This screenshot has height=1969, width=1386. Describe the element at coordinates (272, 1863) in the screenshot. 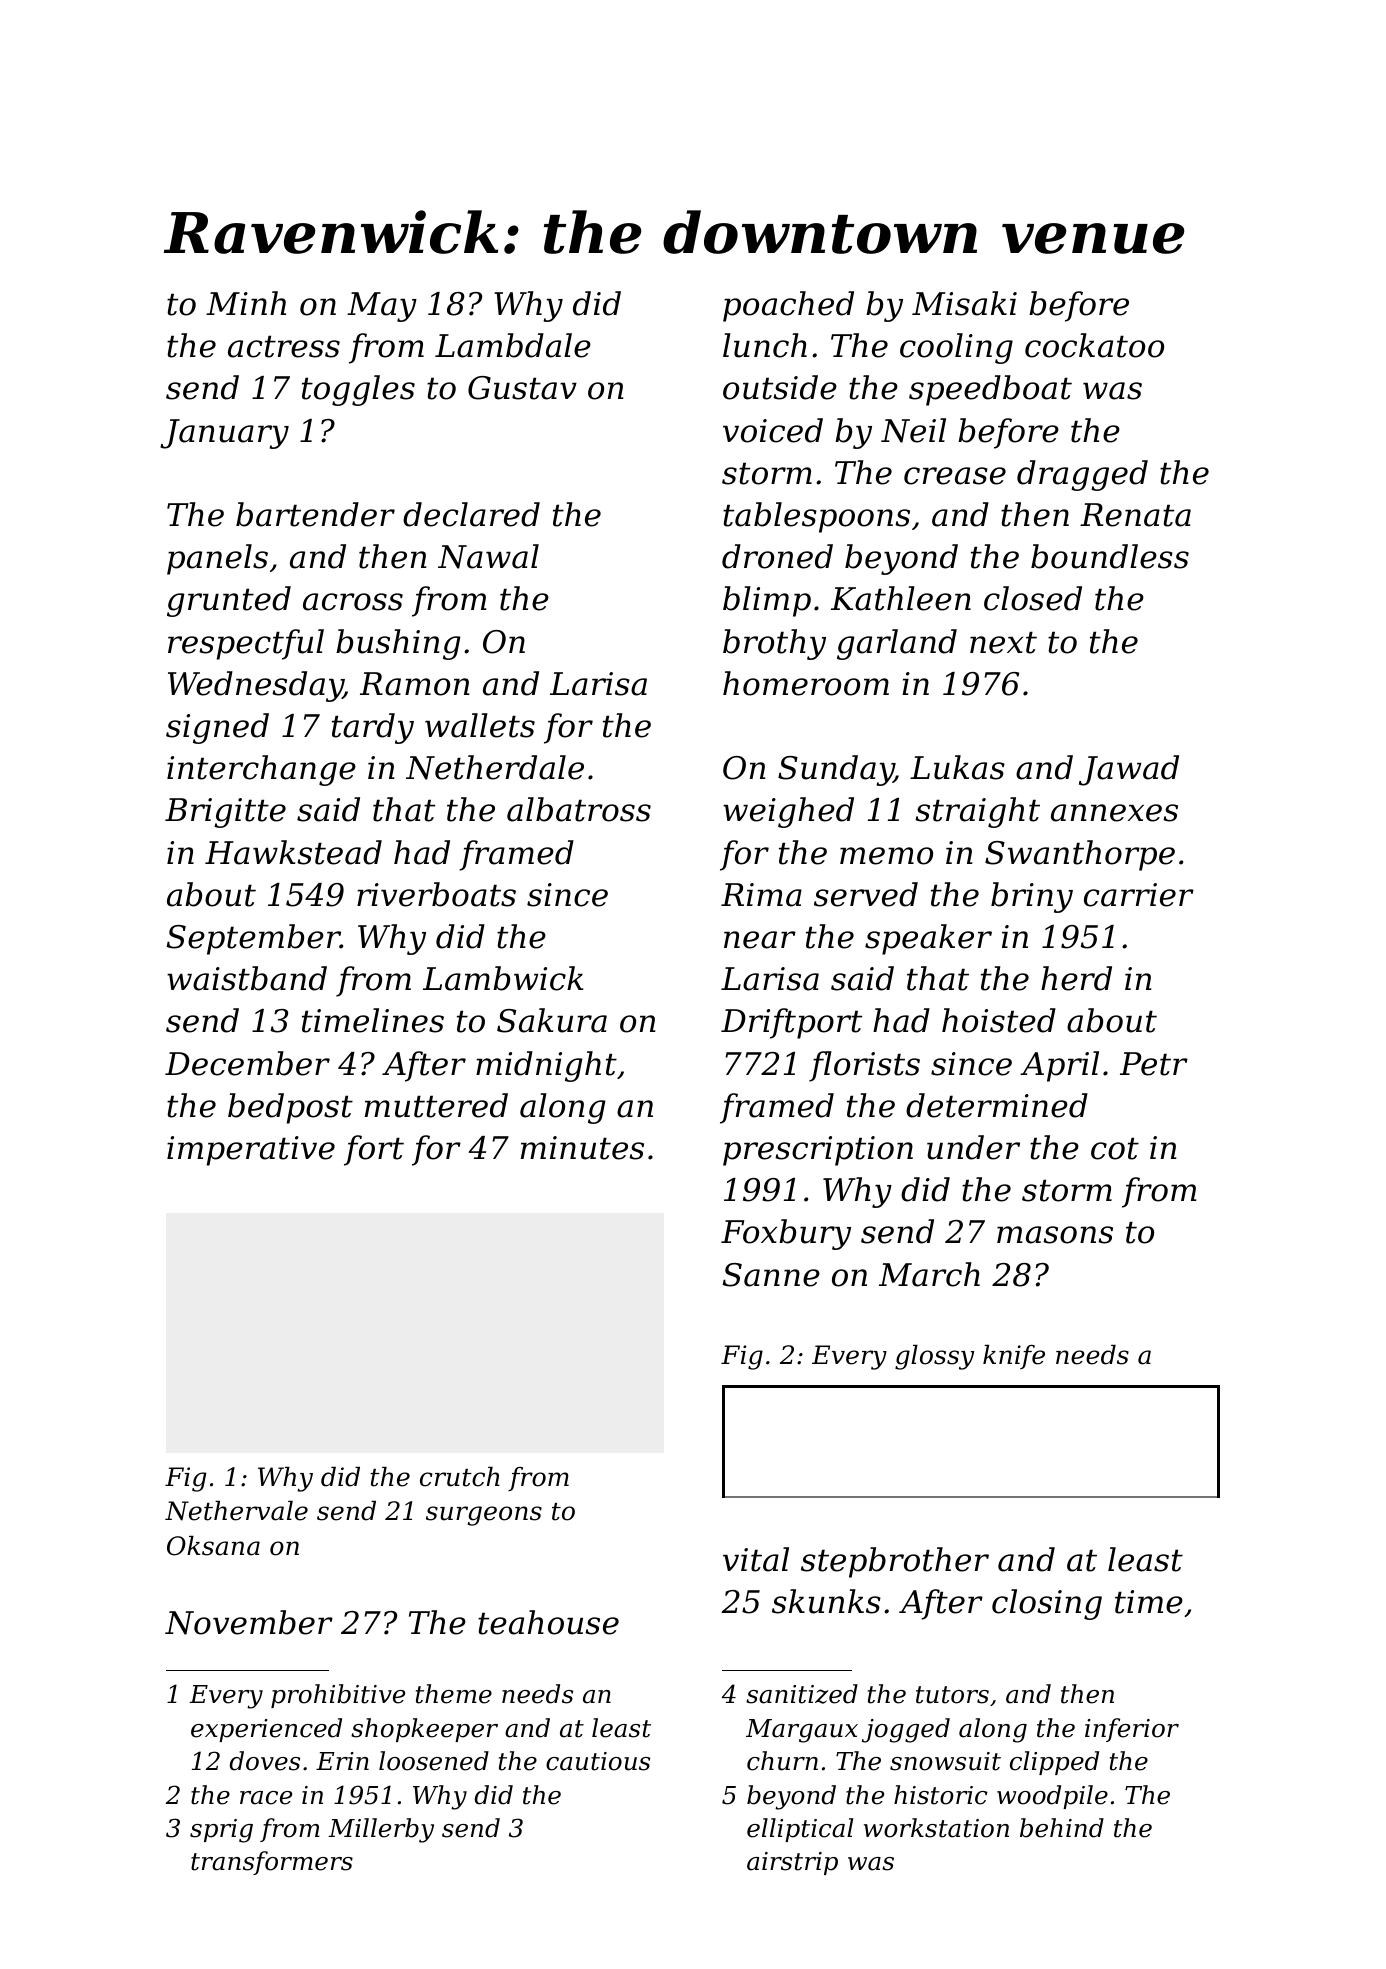

I see `transformers` at that location.
